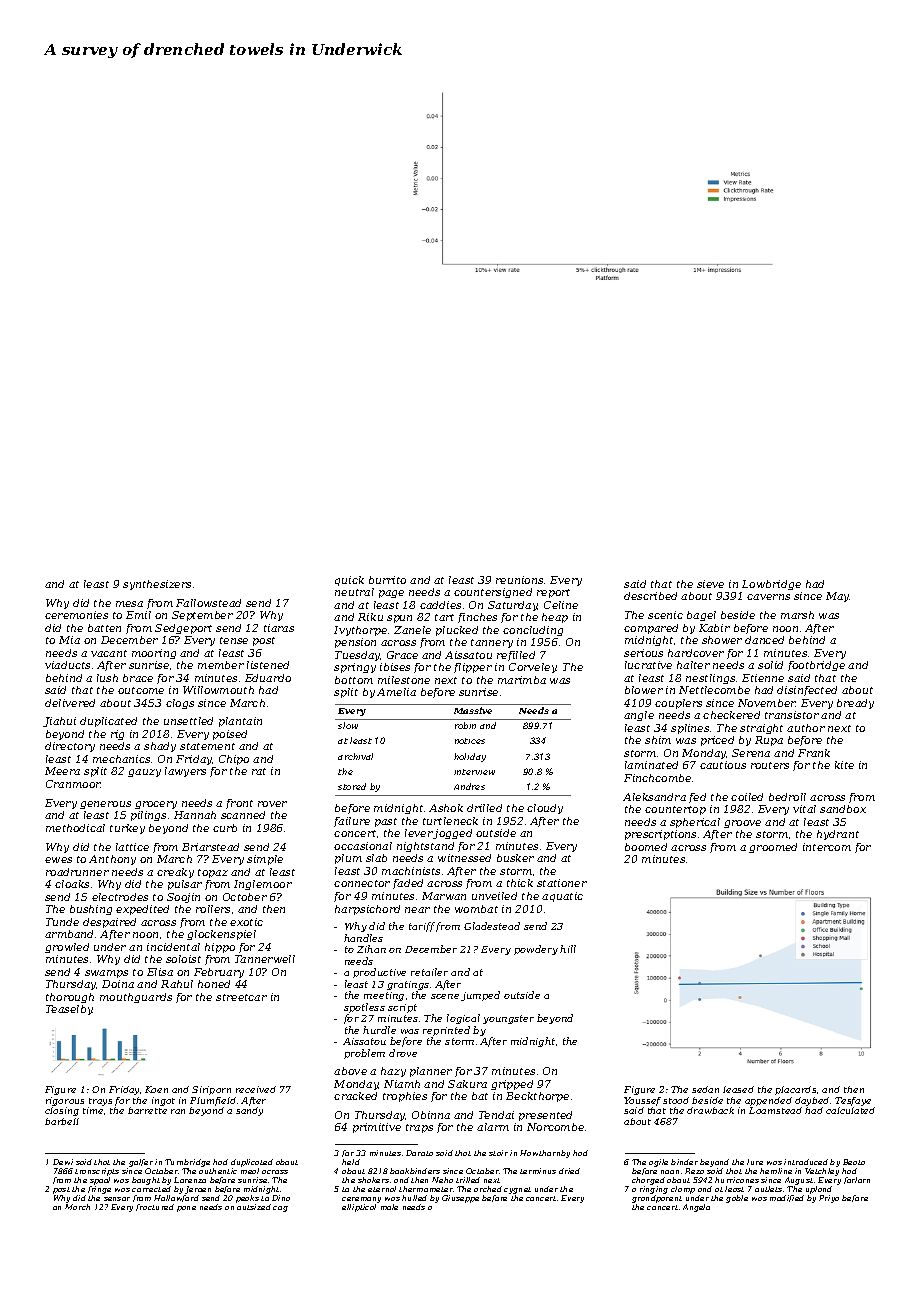 Image resolution: width=924 pixels, height=1308 pixels. I want to click on reunions, so click(519, 580).
